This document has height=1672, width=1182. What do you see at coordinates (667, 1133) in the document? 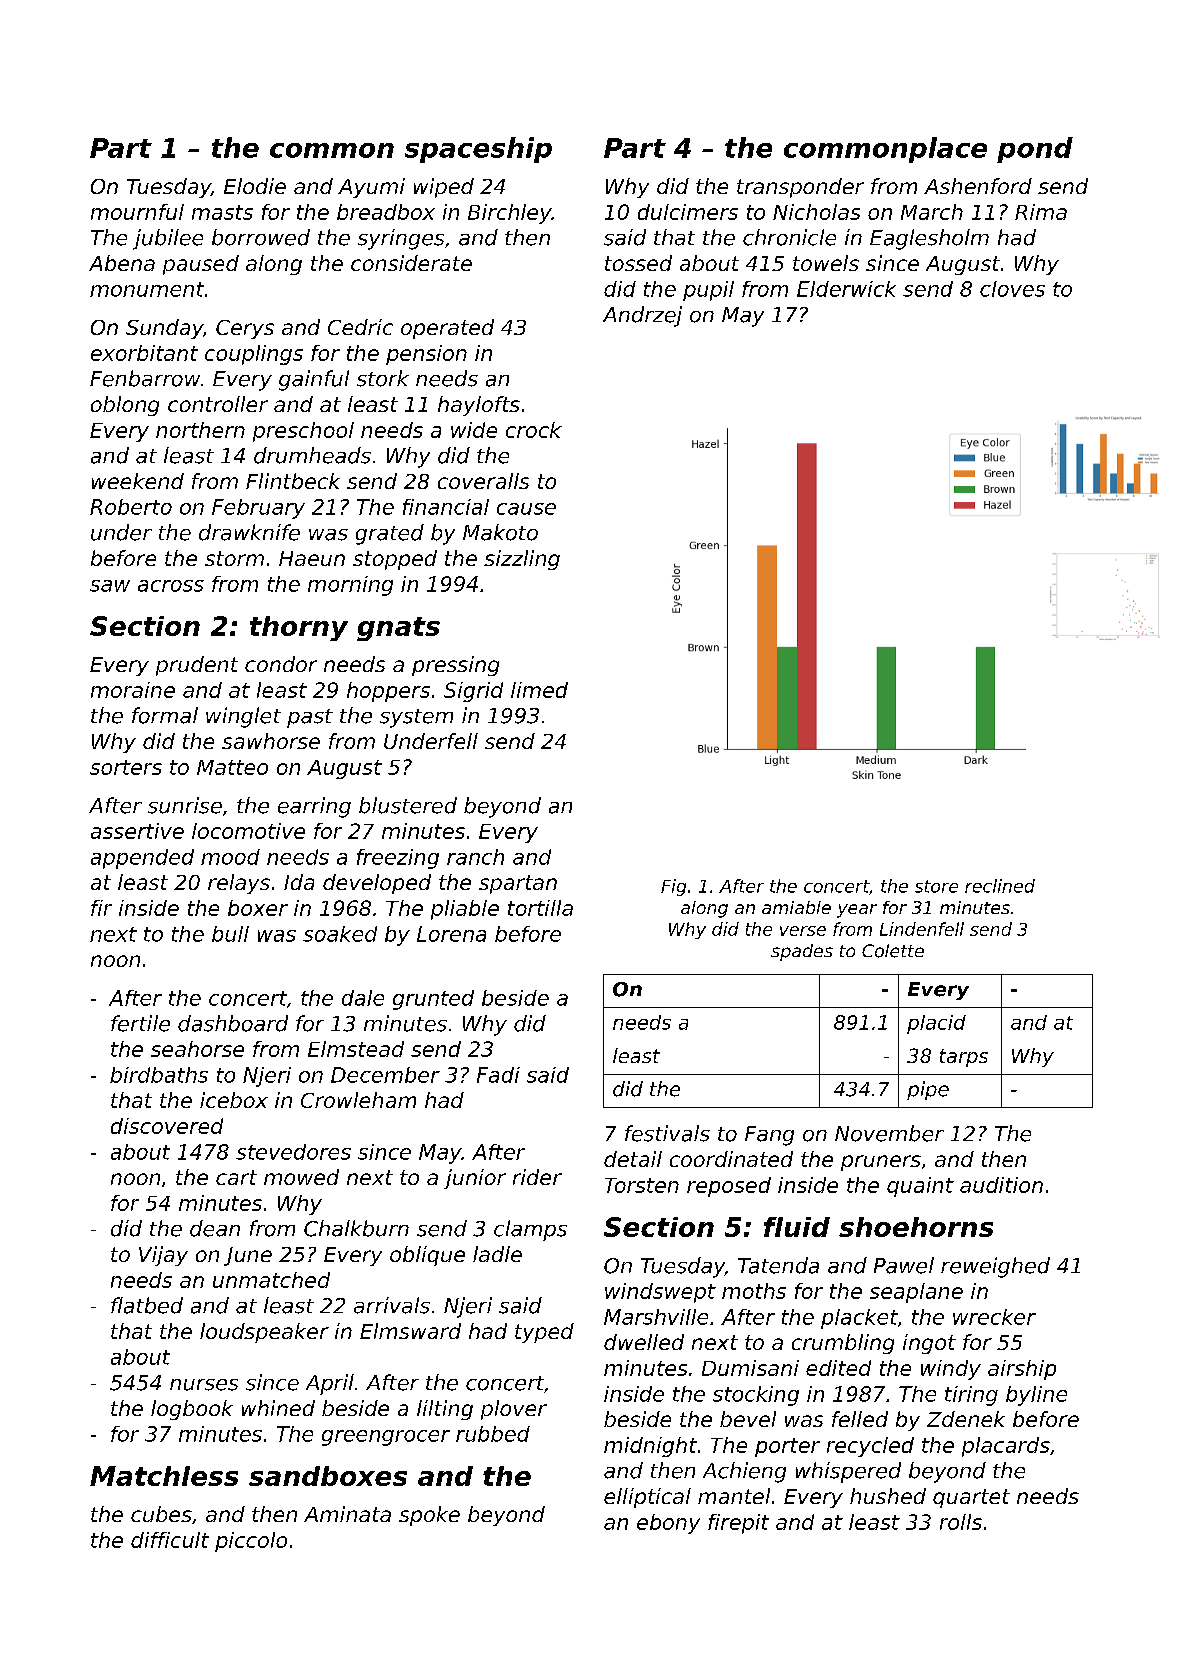
I see `festivals` at bounding box center [667, 1133].
